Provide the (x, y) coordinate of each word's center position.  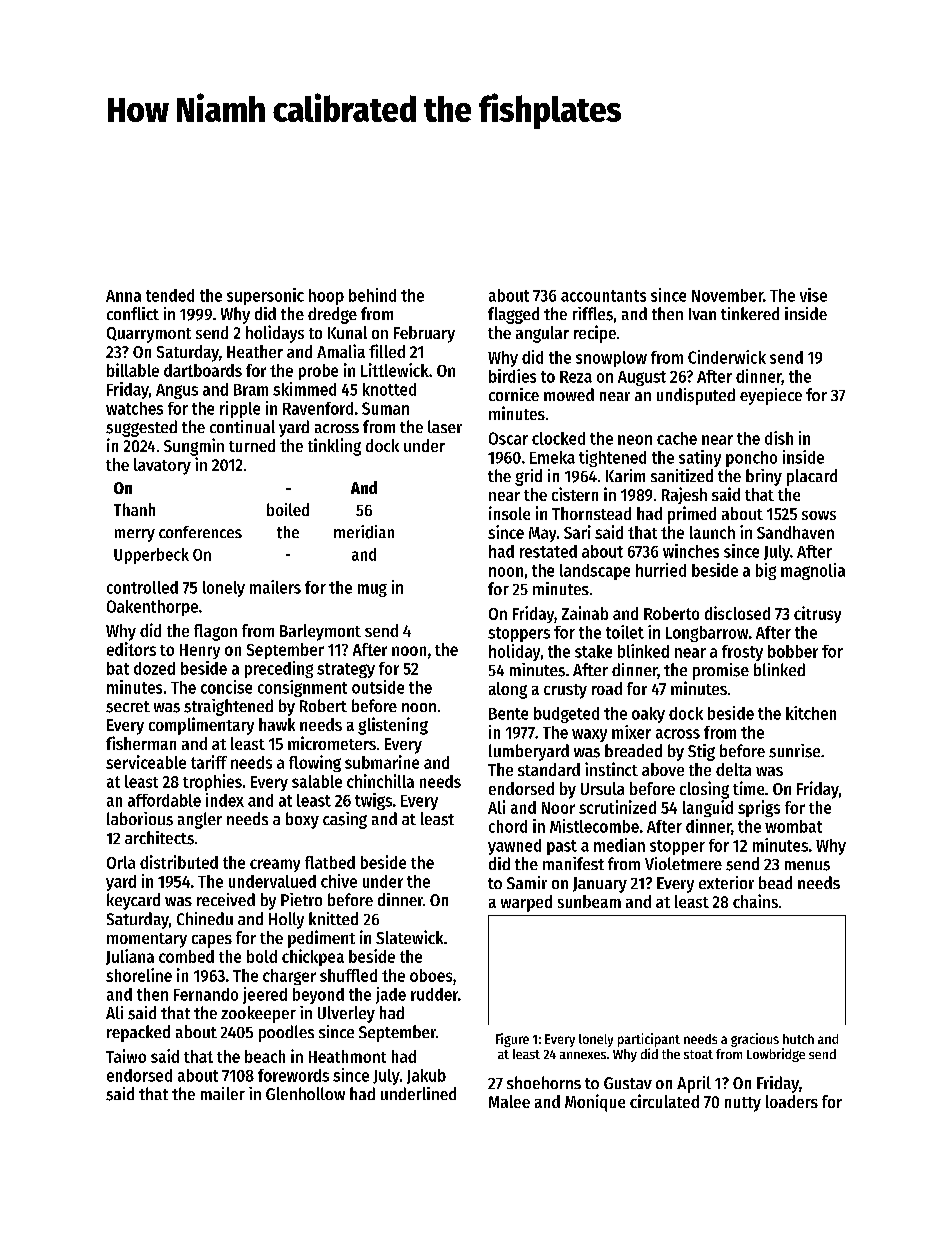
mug (372, 590)
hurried (661, 570)
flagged (513, 315)
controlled (142, 587)
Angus (177, 391)
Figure (512, 1040)
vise (813, 295)
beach (265, 1056)
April (694, 1084)
